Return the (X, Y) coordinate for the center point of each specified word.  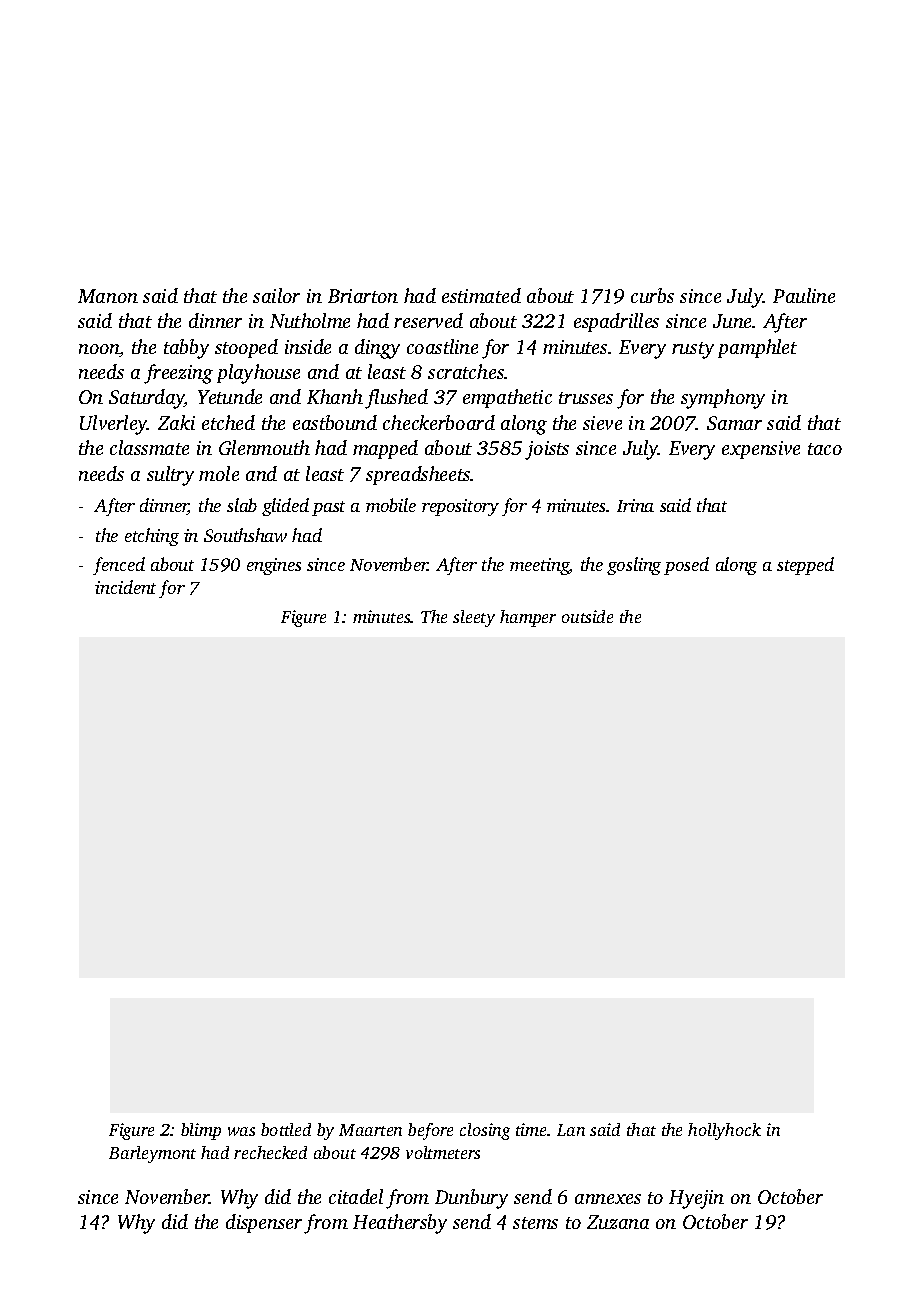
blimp (201, 1131)
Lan (571, 1130)
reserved (428, 320)
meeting (539, 566)
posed (686, 566)
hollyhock (724, 1131)
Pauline (804, 295)
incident (125, 587)
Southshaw (245, 535)
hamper (528, 618)
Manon (108, 296)
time (531, 1129)
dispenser (264, 1223)
